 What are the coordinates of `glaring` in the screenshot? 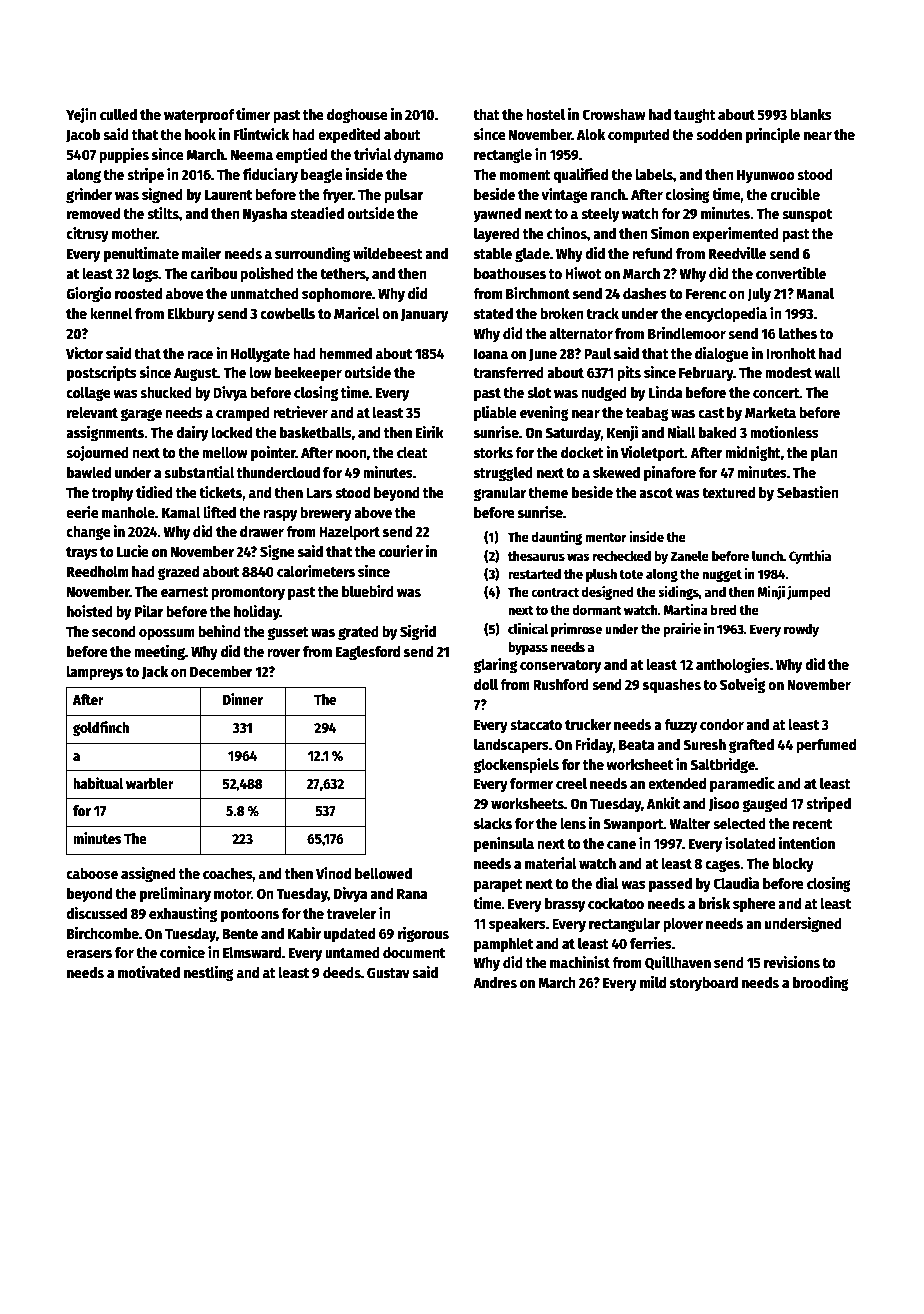 It's located at (495, 666).
